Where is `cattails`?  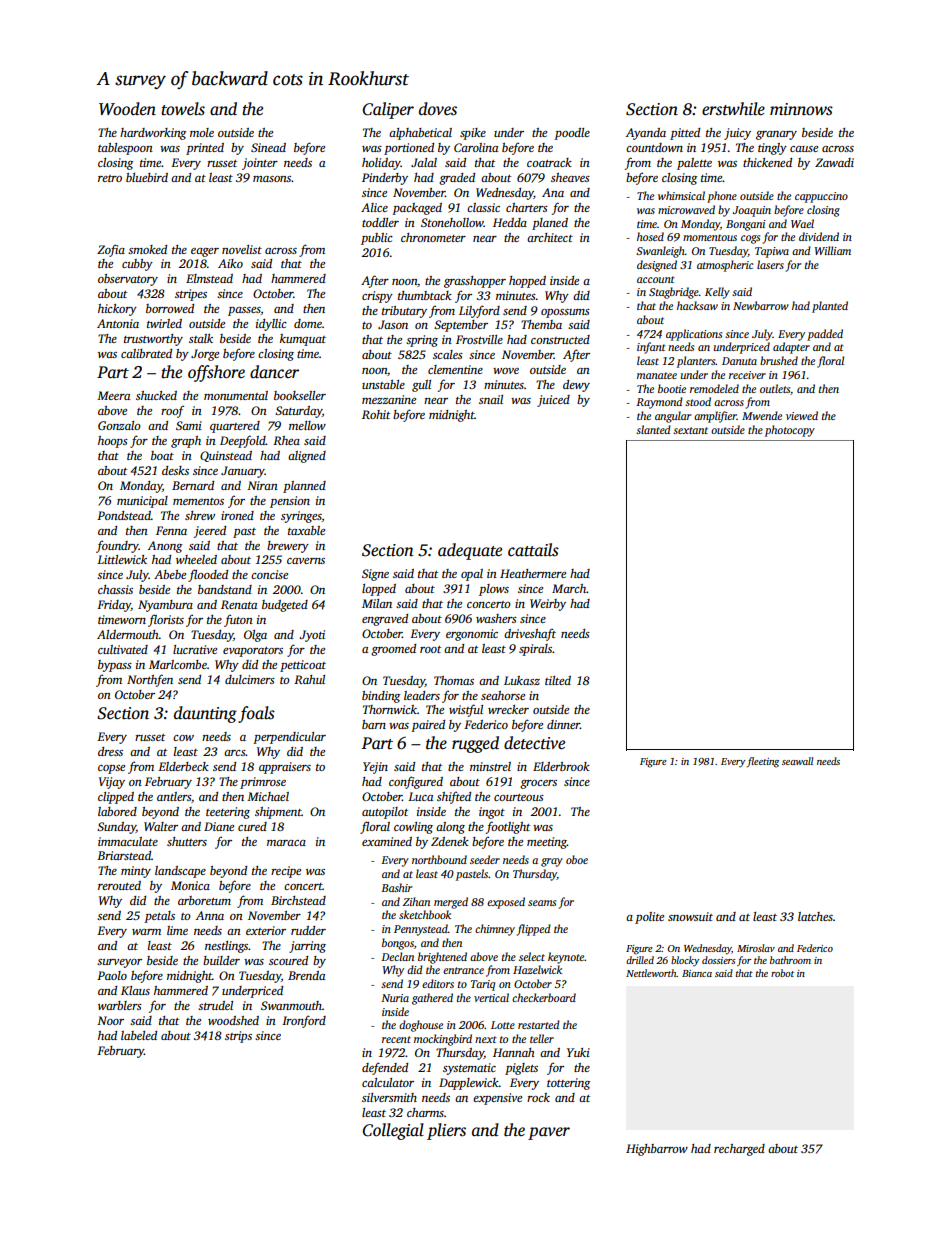 cattails is located at coordinates (533, 550).
